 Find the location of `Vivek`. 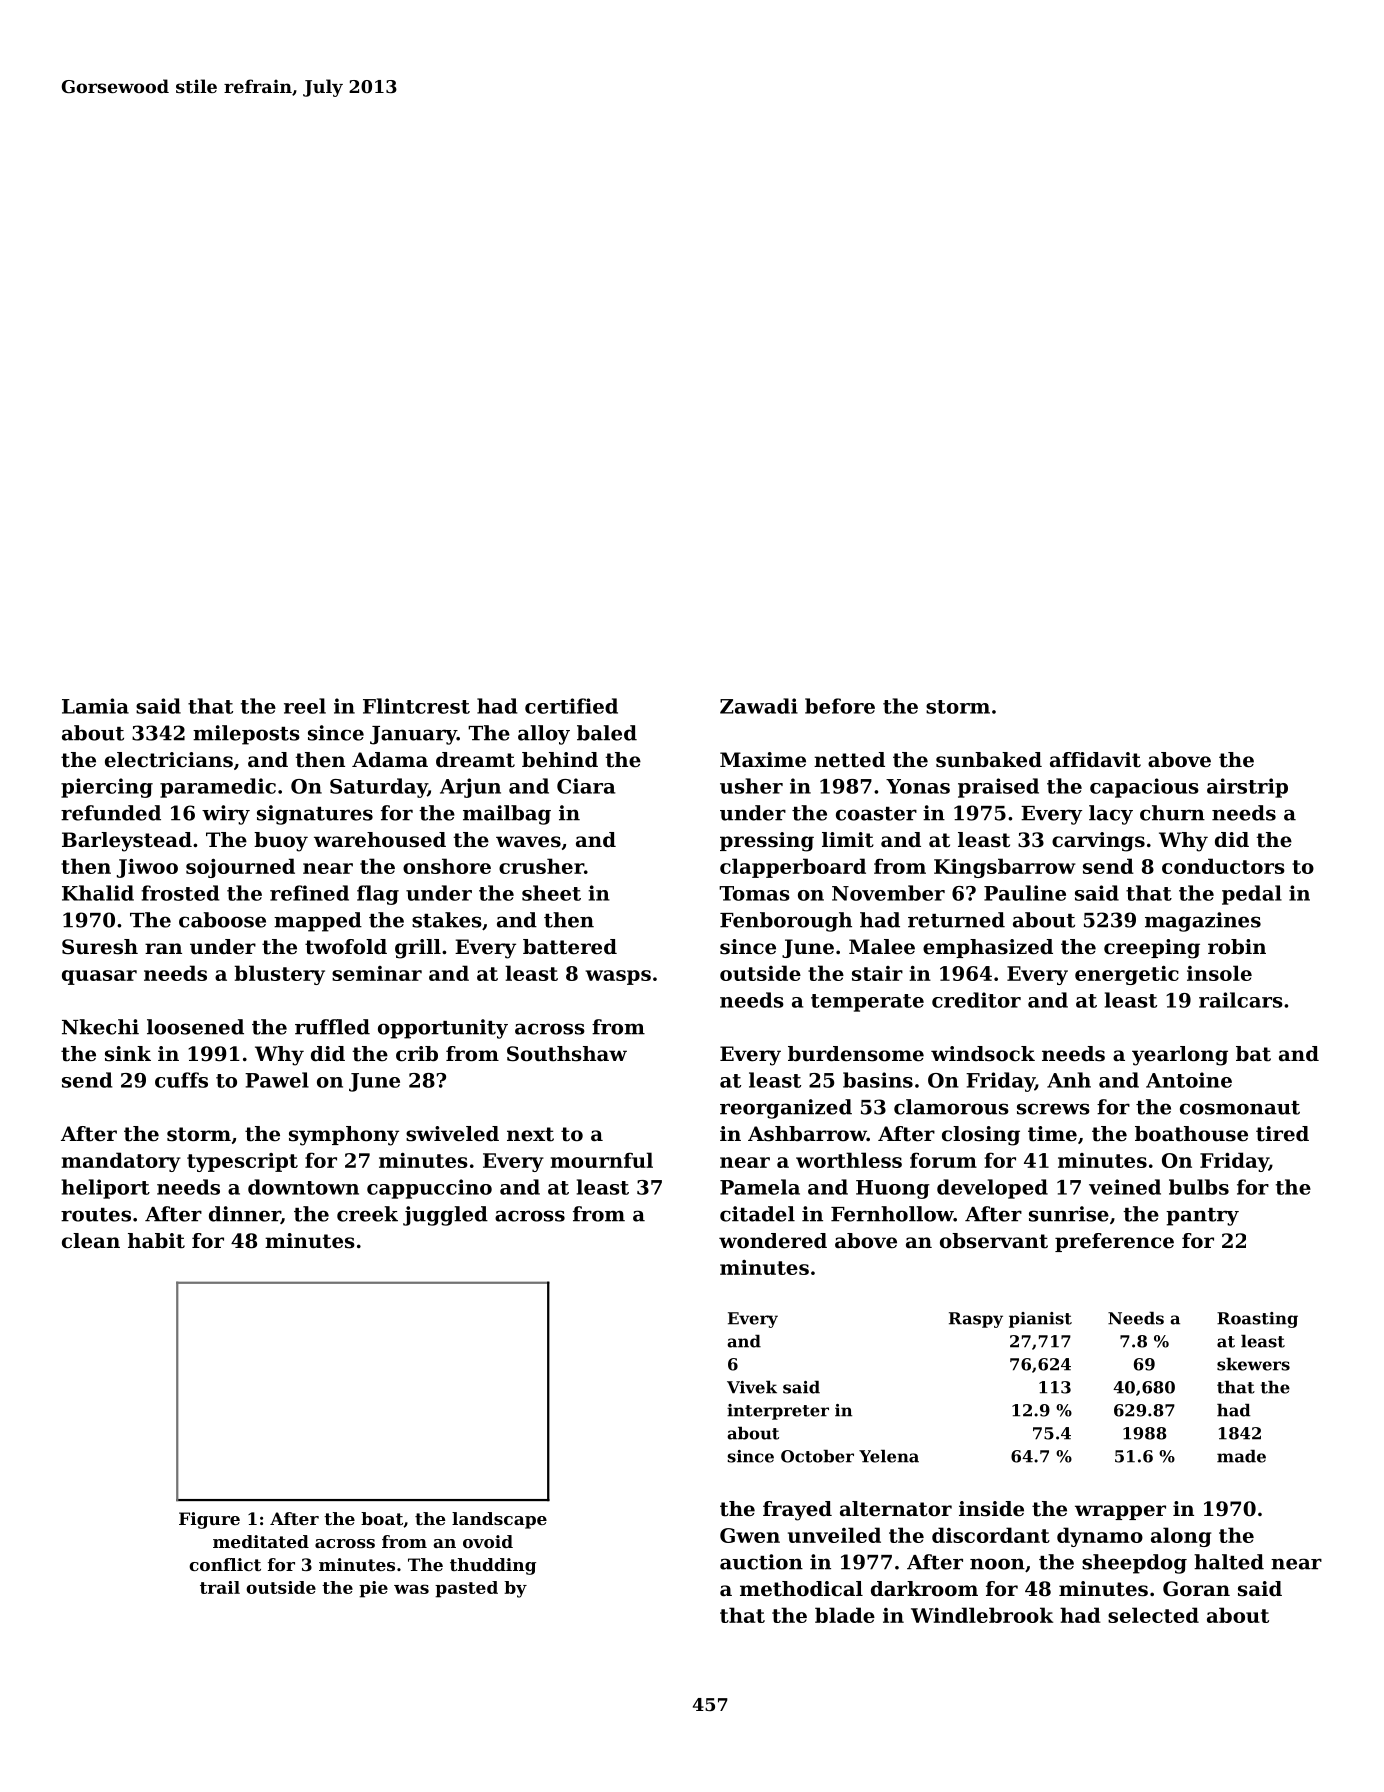

Vivek is located at coordinates (752, 1387).
